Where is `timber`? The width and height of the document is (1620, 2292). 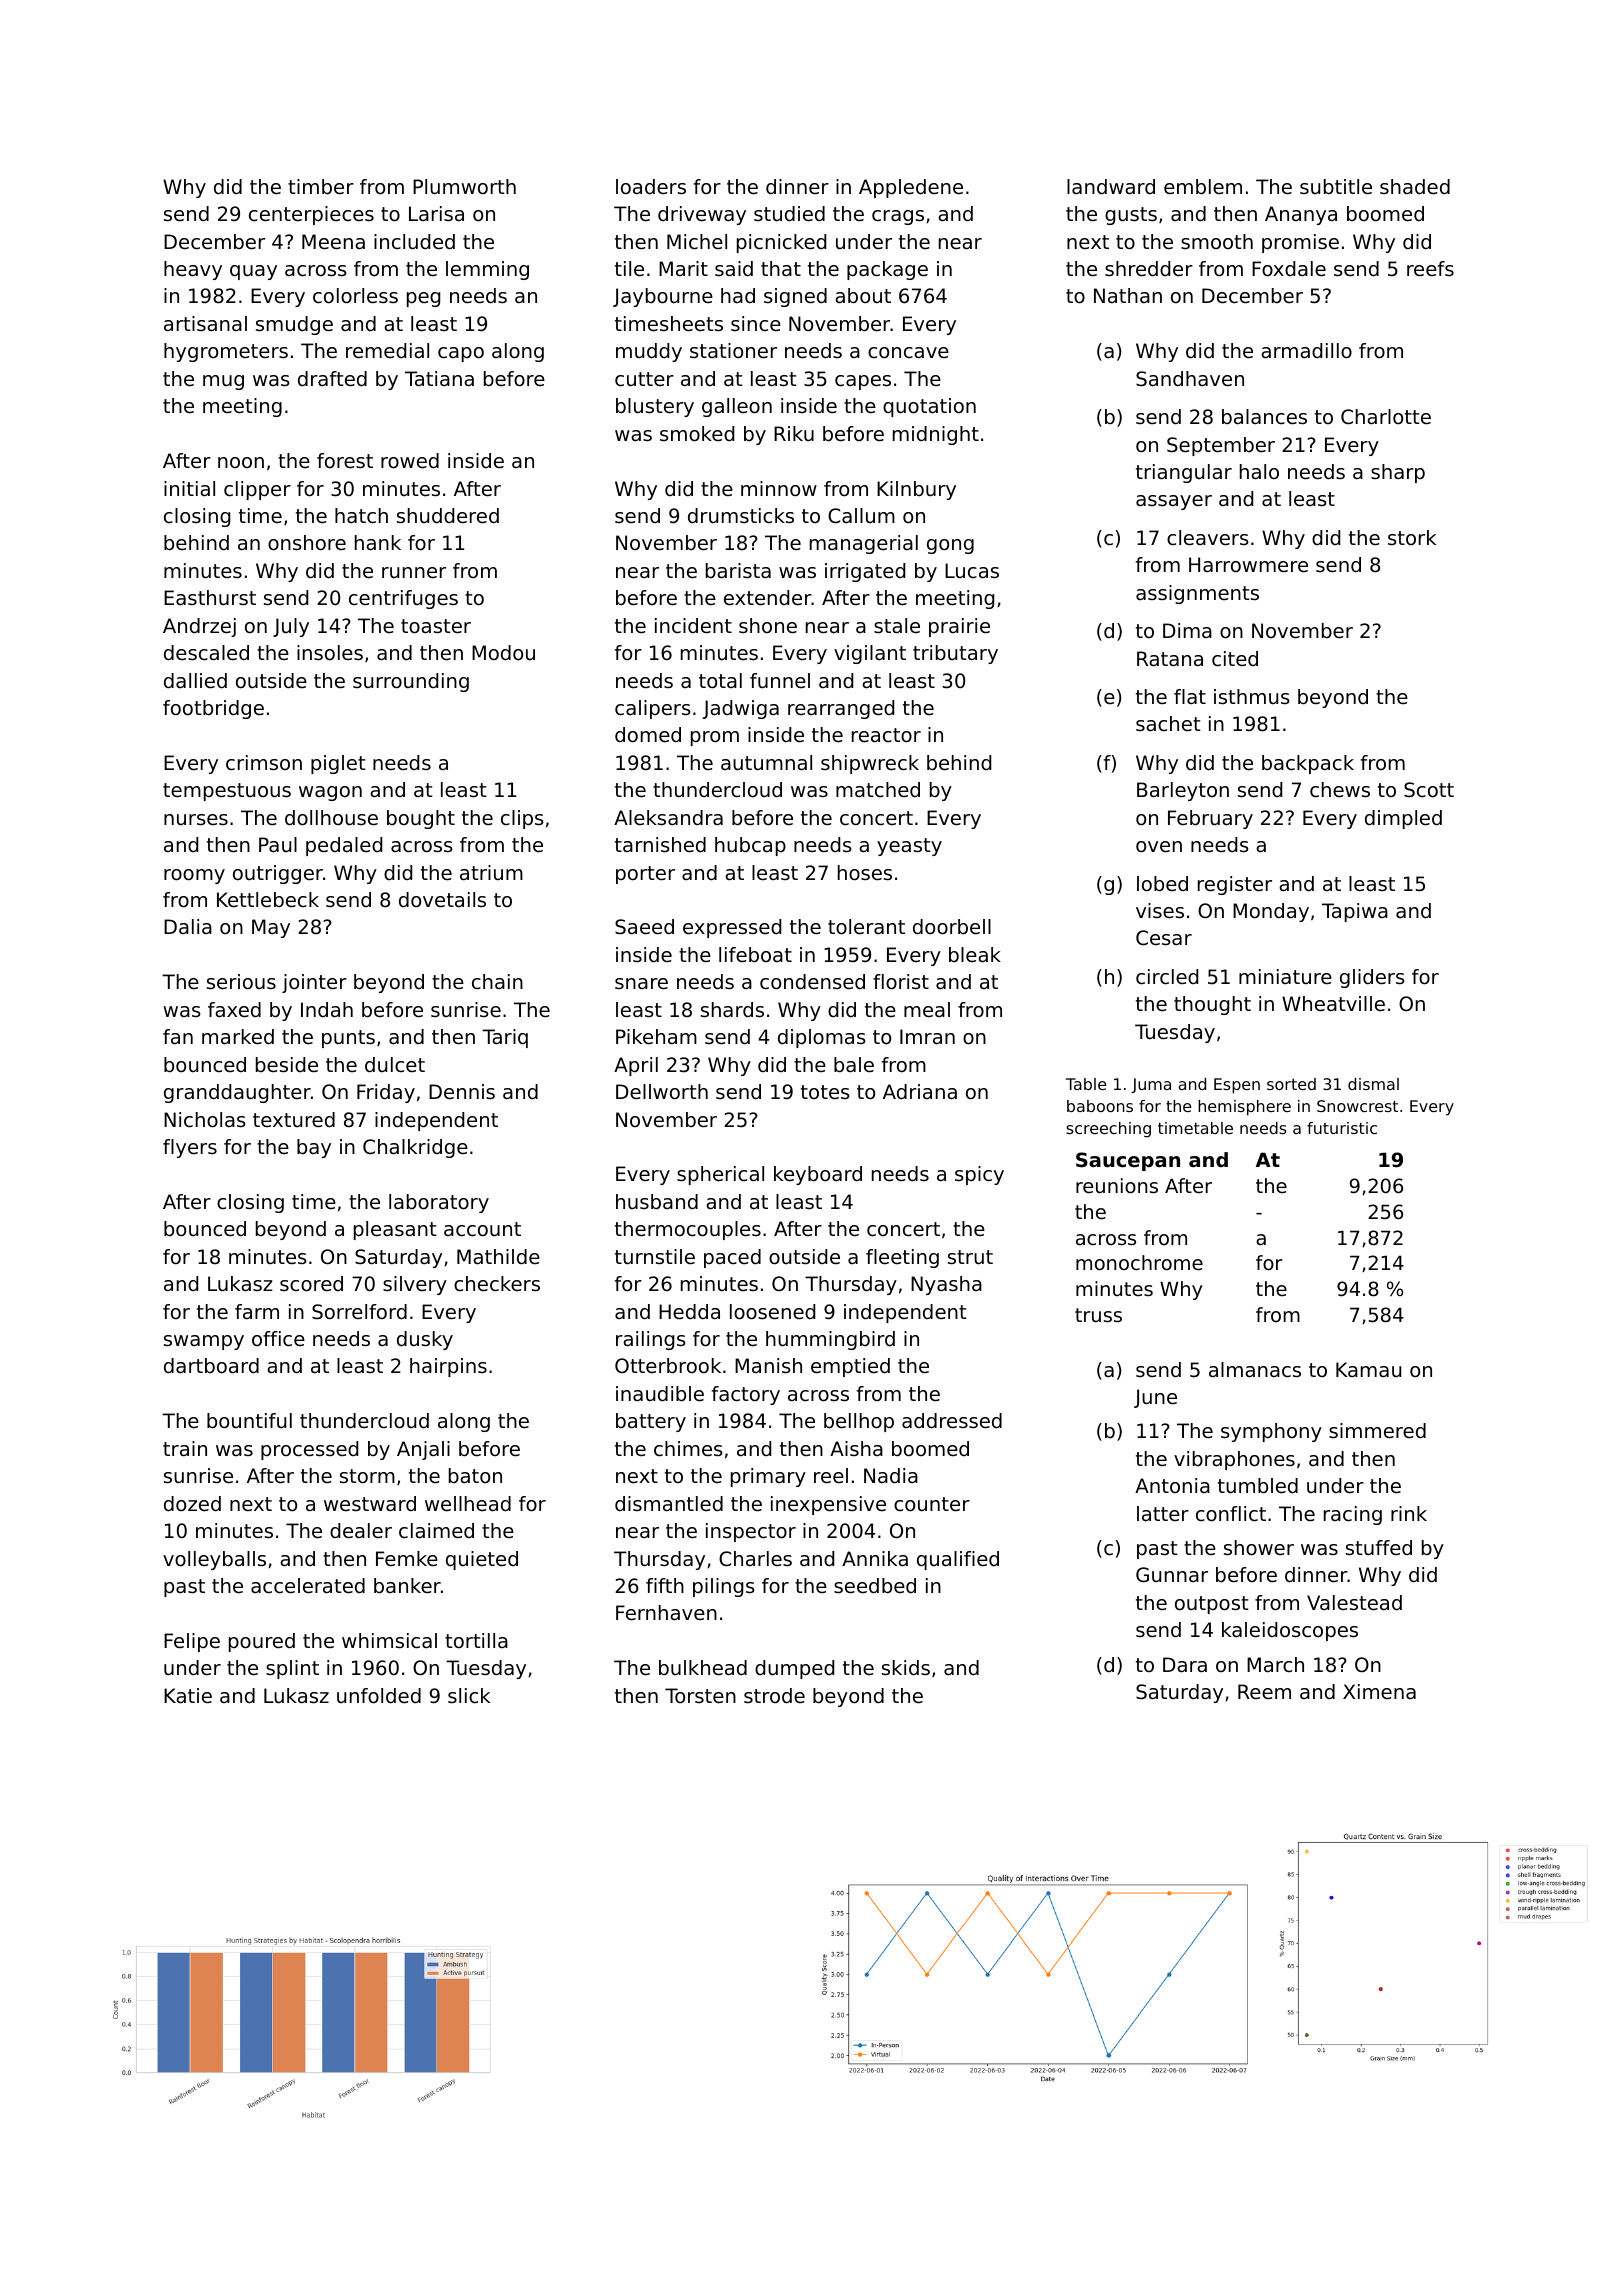
timber is located at coordinates (321, 187).
